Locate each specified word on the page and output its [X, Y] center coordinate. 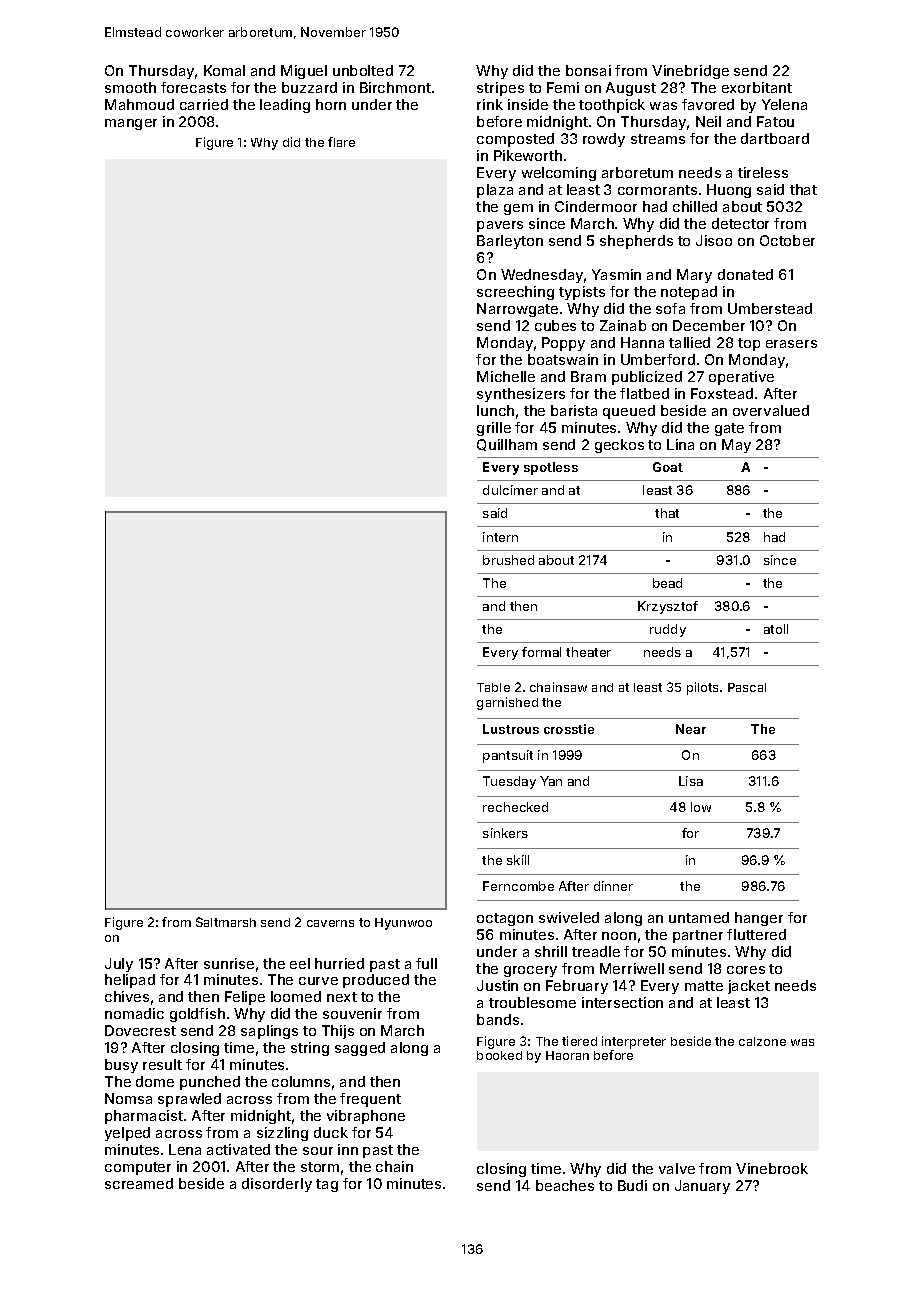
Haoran [567, 1055]
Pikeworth [528, 155]
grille [494, 429]
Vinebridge [690, 72]
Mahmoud [139, 104]
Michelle [506, 376]
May [736, 446]
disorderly [277, 1185]
